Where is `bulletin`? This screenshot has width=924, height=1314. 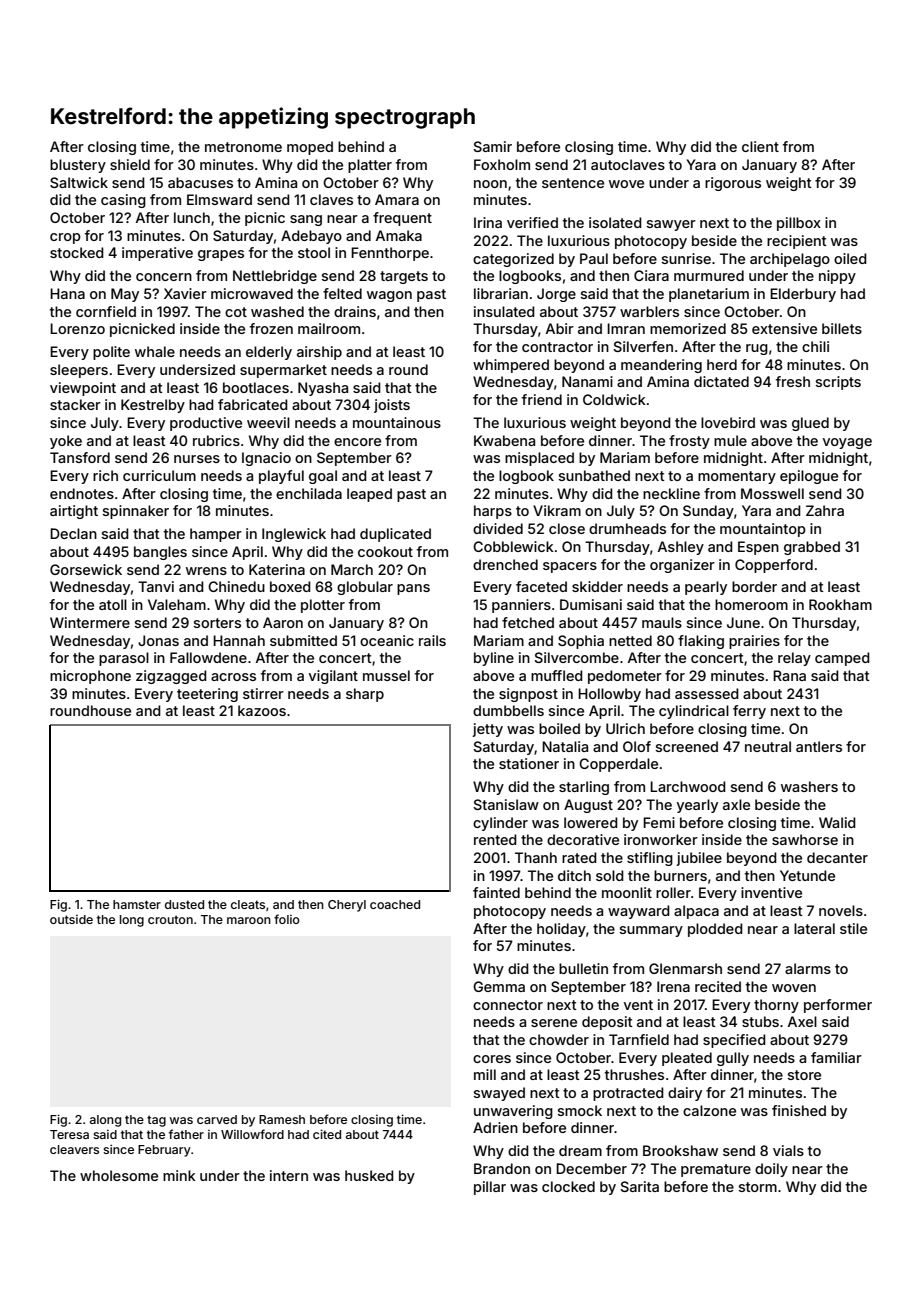
bulletin is located at coordinates (583, 968).
